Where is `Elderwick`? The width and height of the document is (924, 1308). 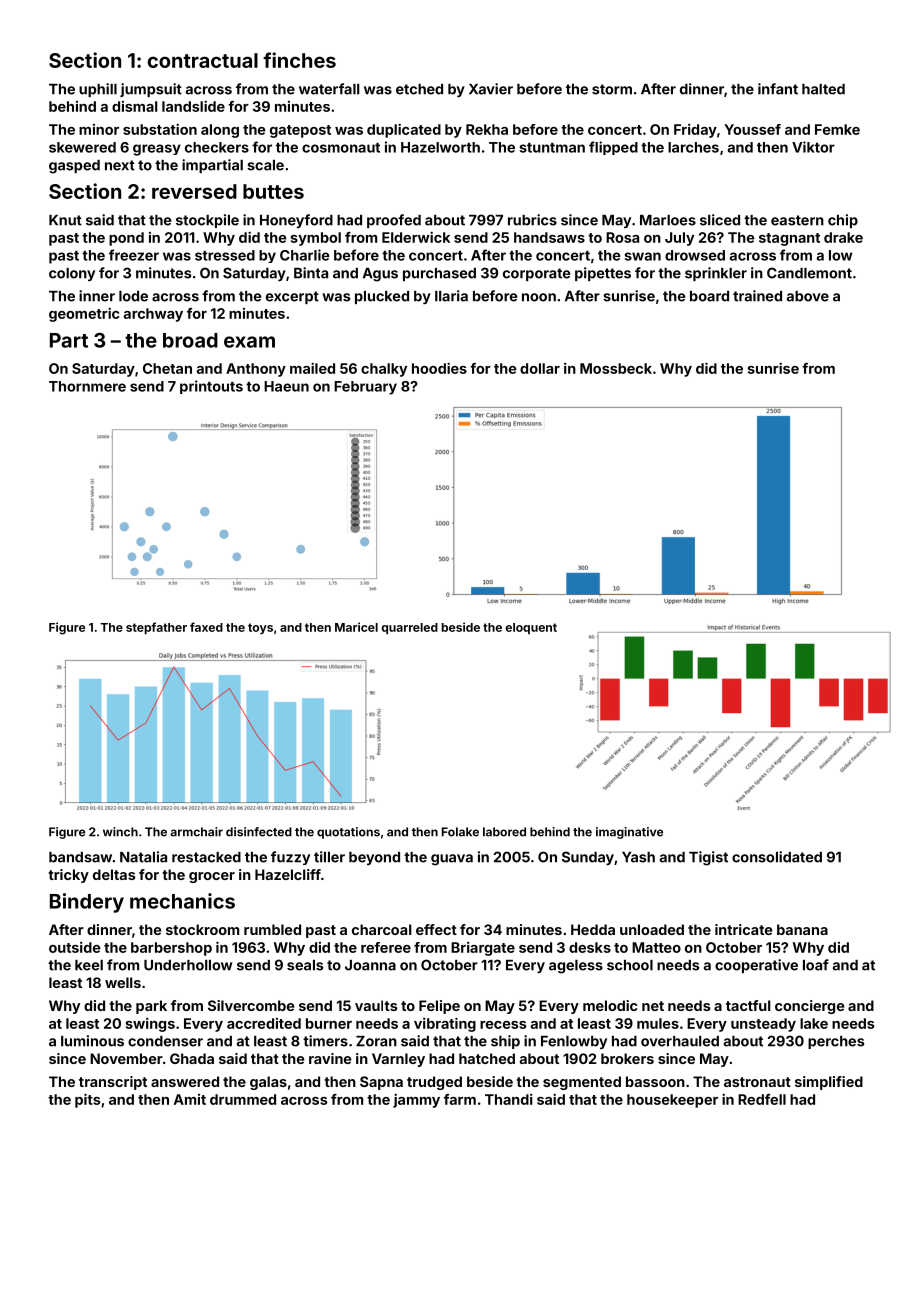 Elderwick is located at coordinates (416, 237).
